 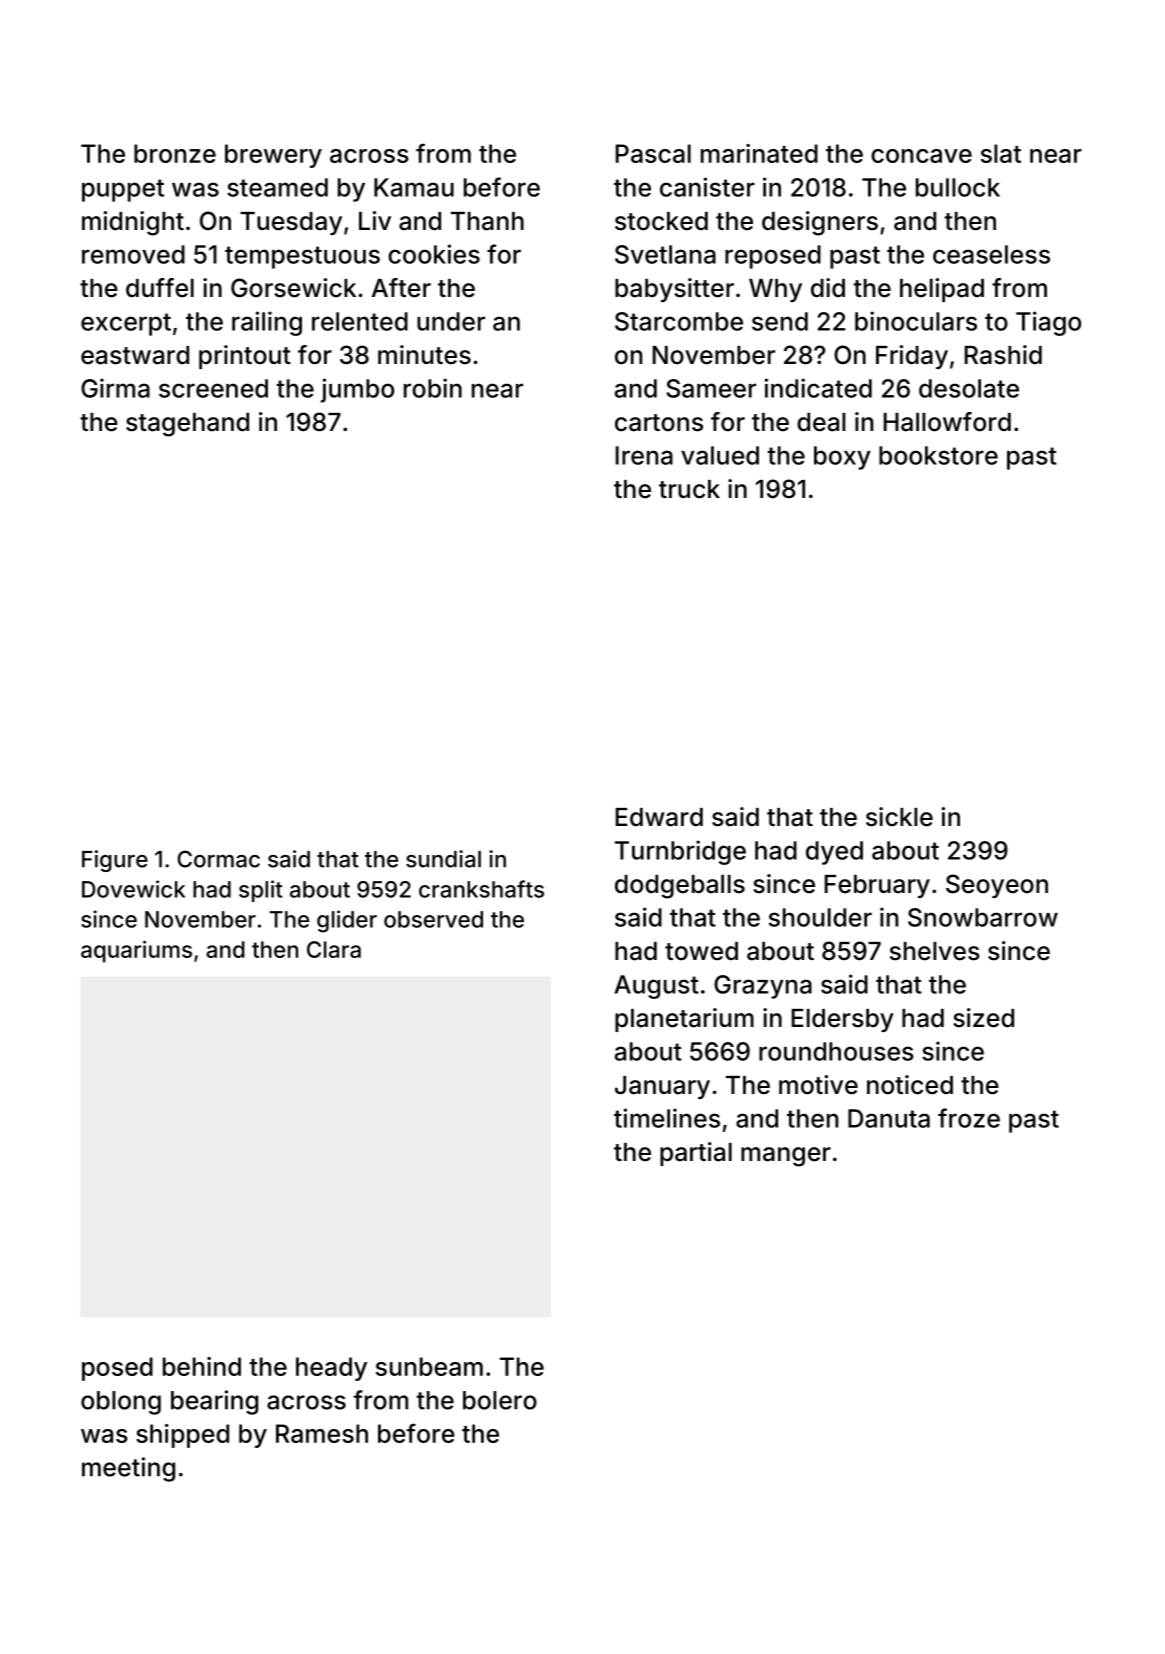 What do you see at coordinates (969, 1118) in the document?
I see `froze` at bounding box center [969, 1118].
